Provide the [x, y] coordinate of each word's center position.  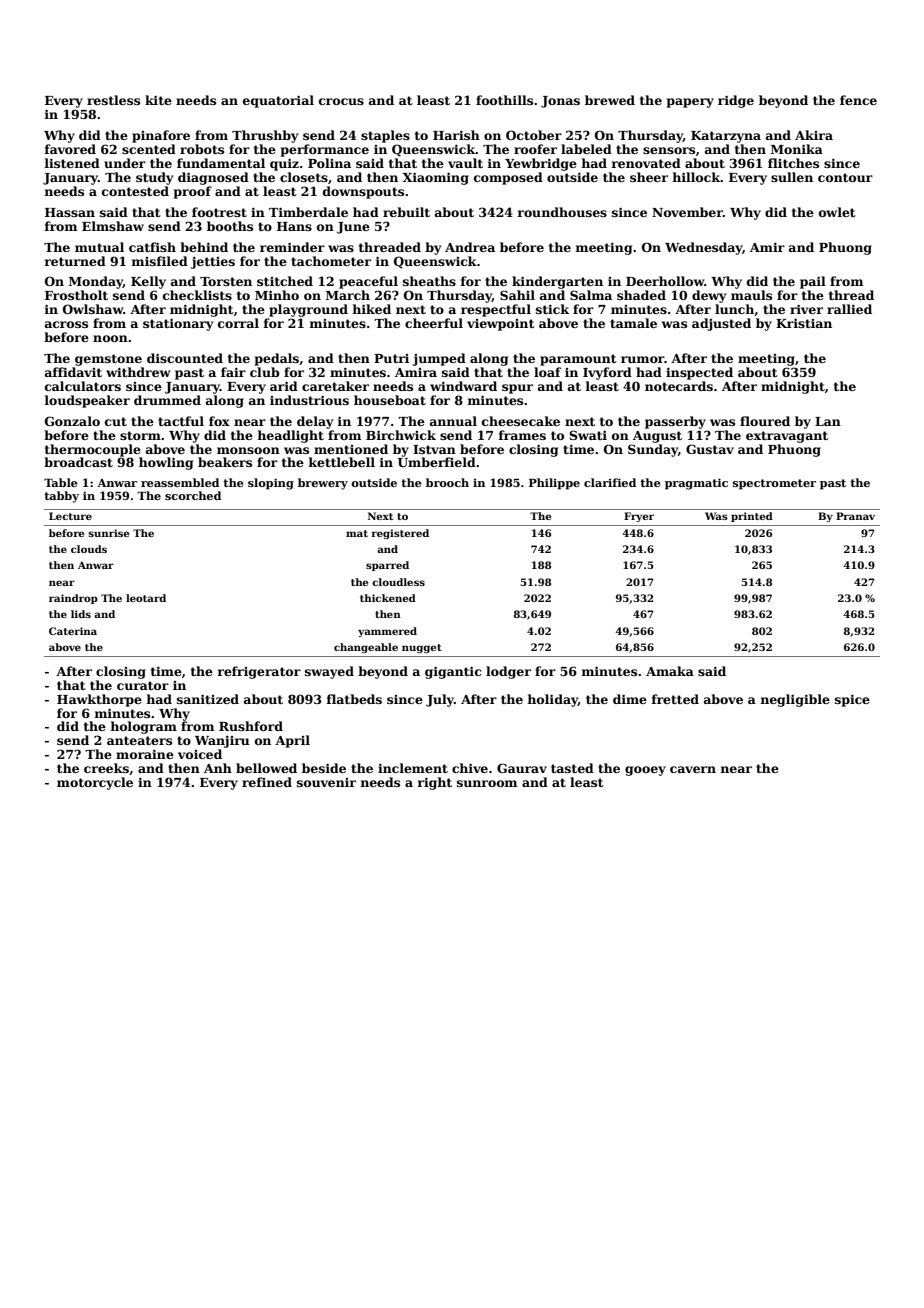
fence [858, 100]
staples [385, 136]
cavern [693, 769]
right [435, 783]
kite [158, 100]
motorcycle [95, 783]
